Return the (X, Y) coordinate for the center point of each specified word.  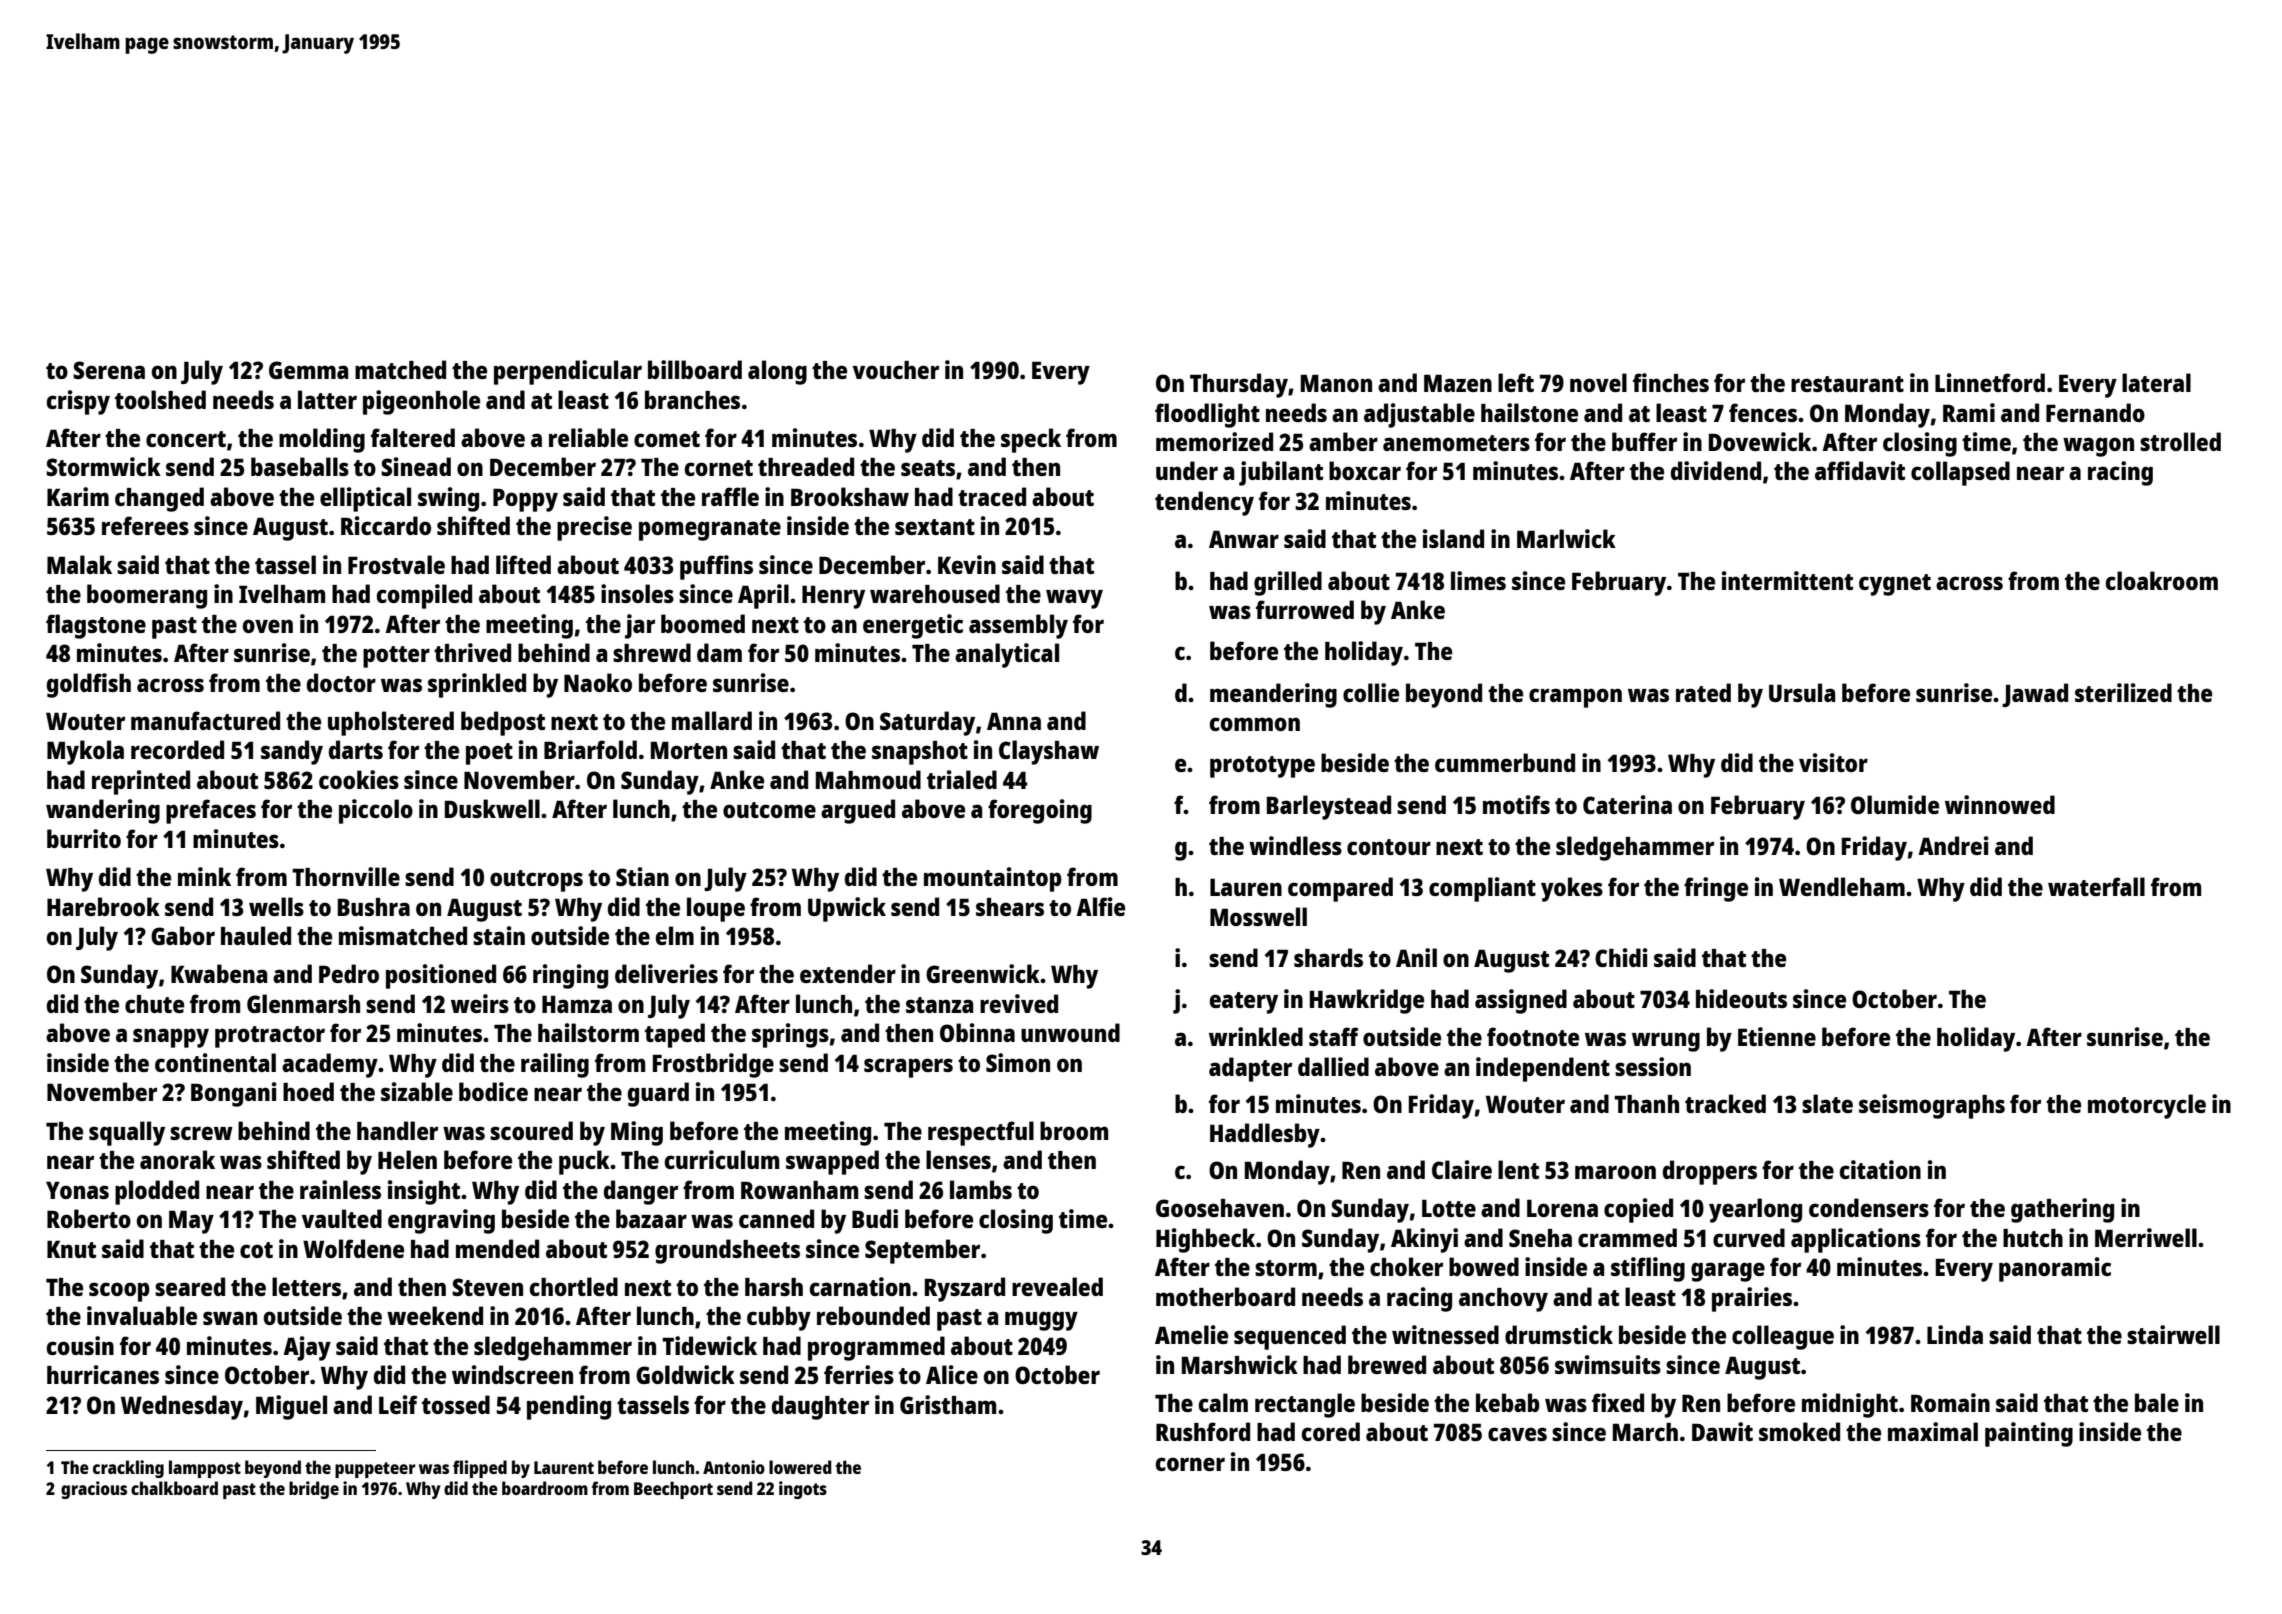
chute (154, 1004)
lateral (2156, 382)
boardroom (545, 1488)
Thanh (1646, 1104)
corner (1190, 1464)
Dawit (1722, 1431)
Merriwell (2146, 1237)
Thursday (1239, 385)
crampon (1575, 698)
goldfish (89, 685)
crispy (78, 402)
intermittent (1787, 580)
